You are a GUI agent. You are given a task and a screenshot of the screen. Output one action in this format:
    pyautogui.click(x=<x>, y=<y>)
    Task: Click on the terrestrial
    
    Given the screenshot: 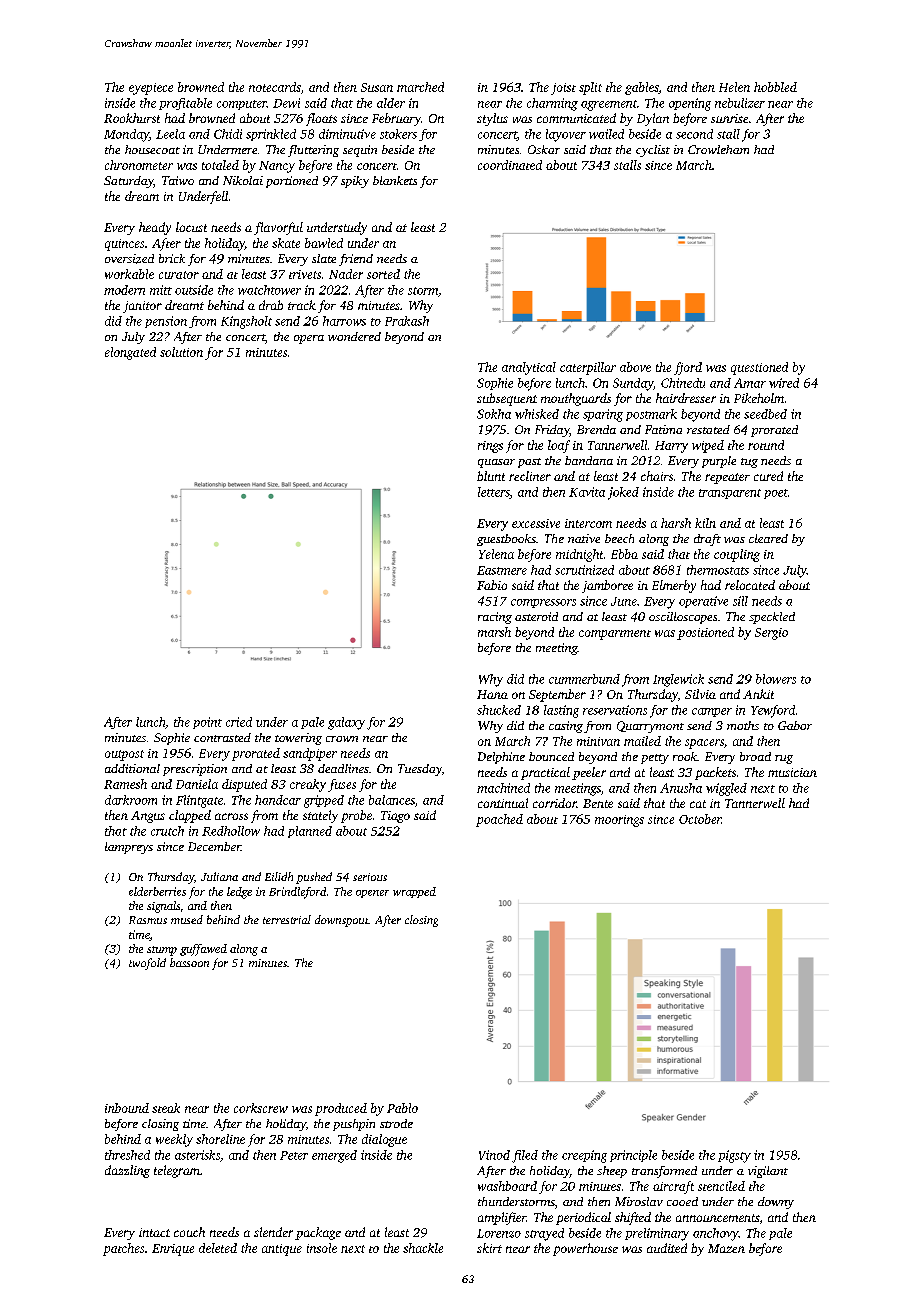 What is the action you would take?
    pyautogui.click(x=287, y=919)
